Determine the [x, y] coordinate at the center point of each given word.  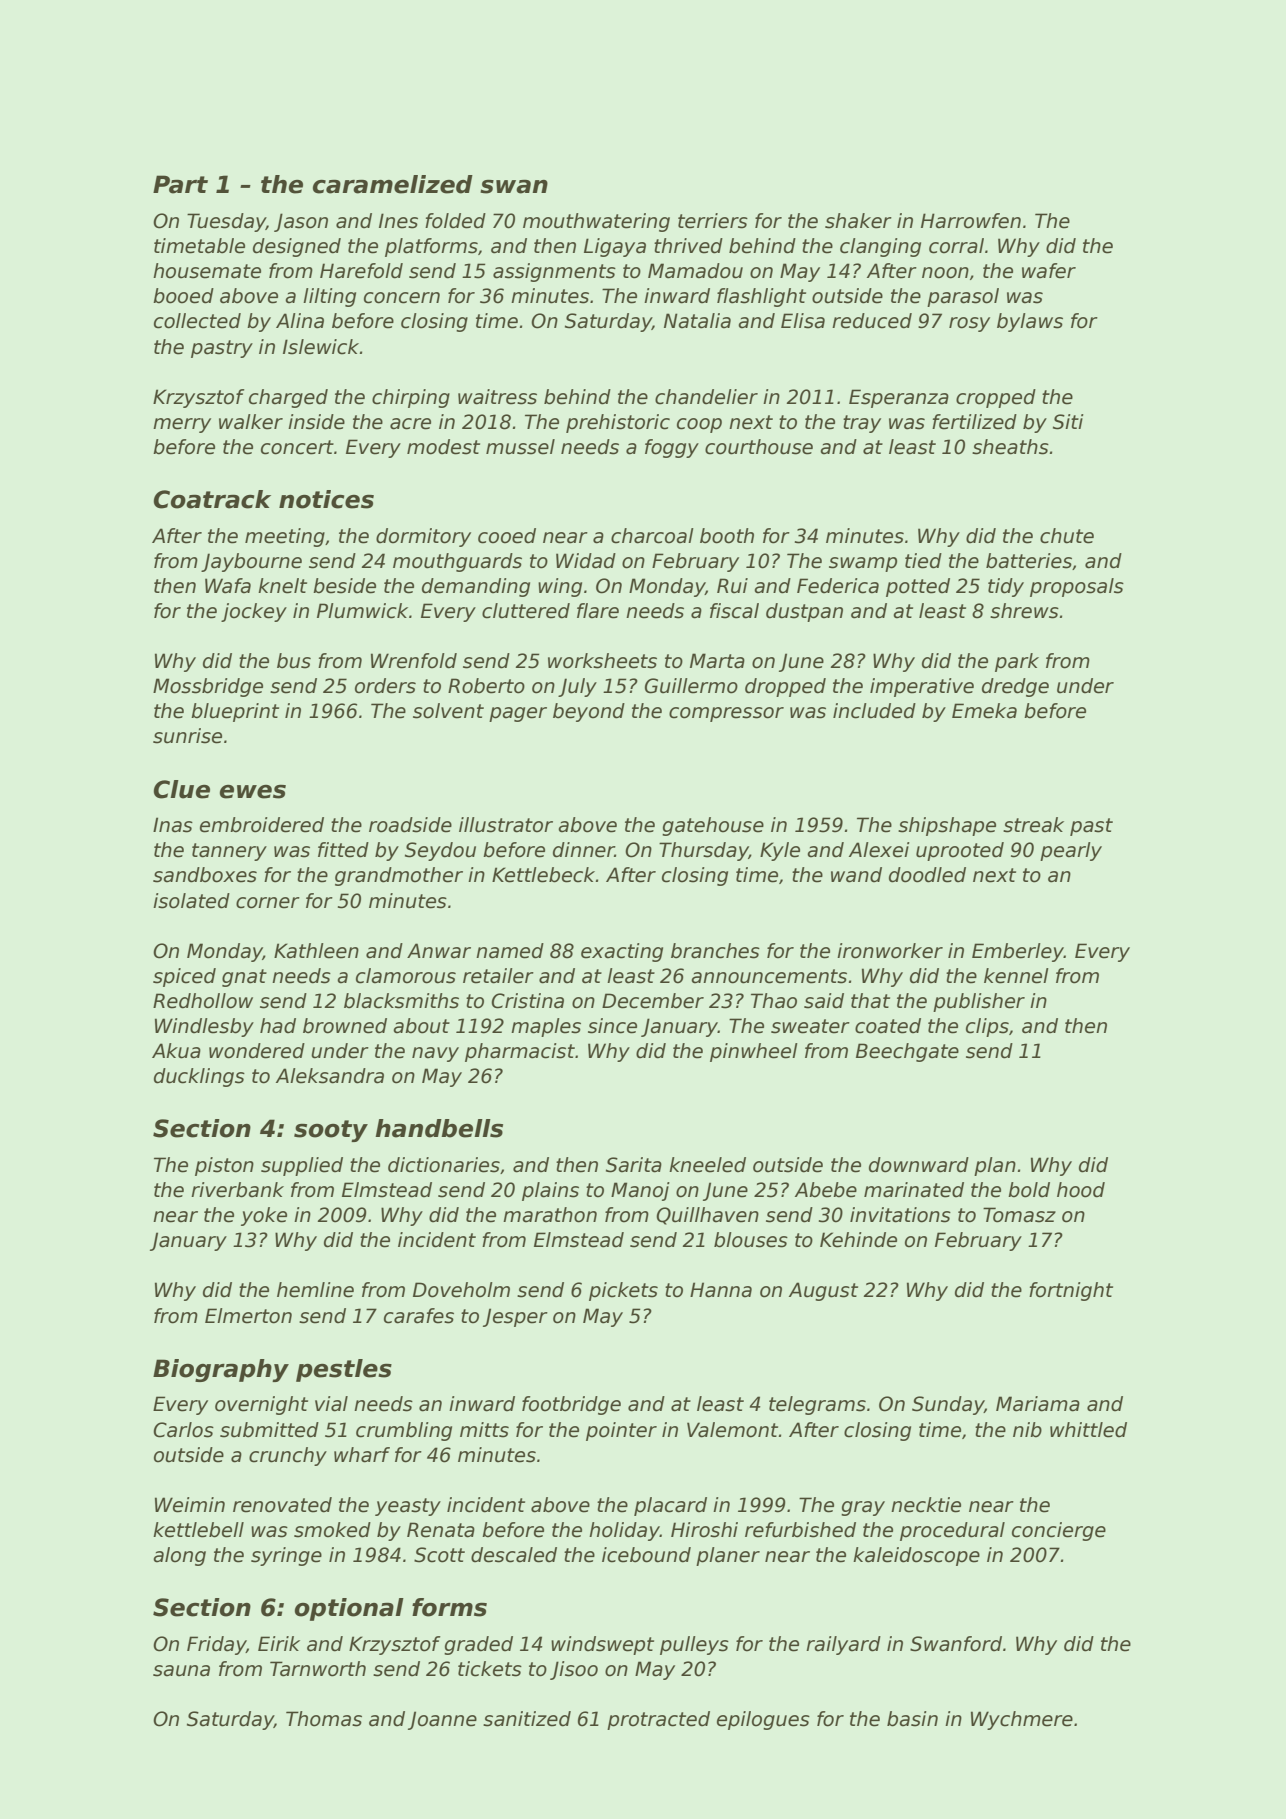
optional [349, 1609]
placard [670, 1506]
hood [1081, 1190]
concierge [1059, 1531]
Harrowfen [971, 221]
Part [180, 184]
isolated [191, 901]
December [653, 1001]
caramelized [393, 184]
